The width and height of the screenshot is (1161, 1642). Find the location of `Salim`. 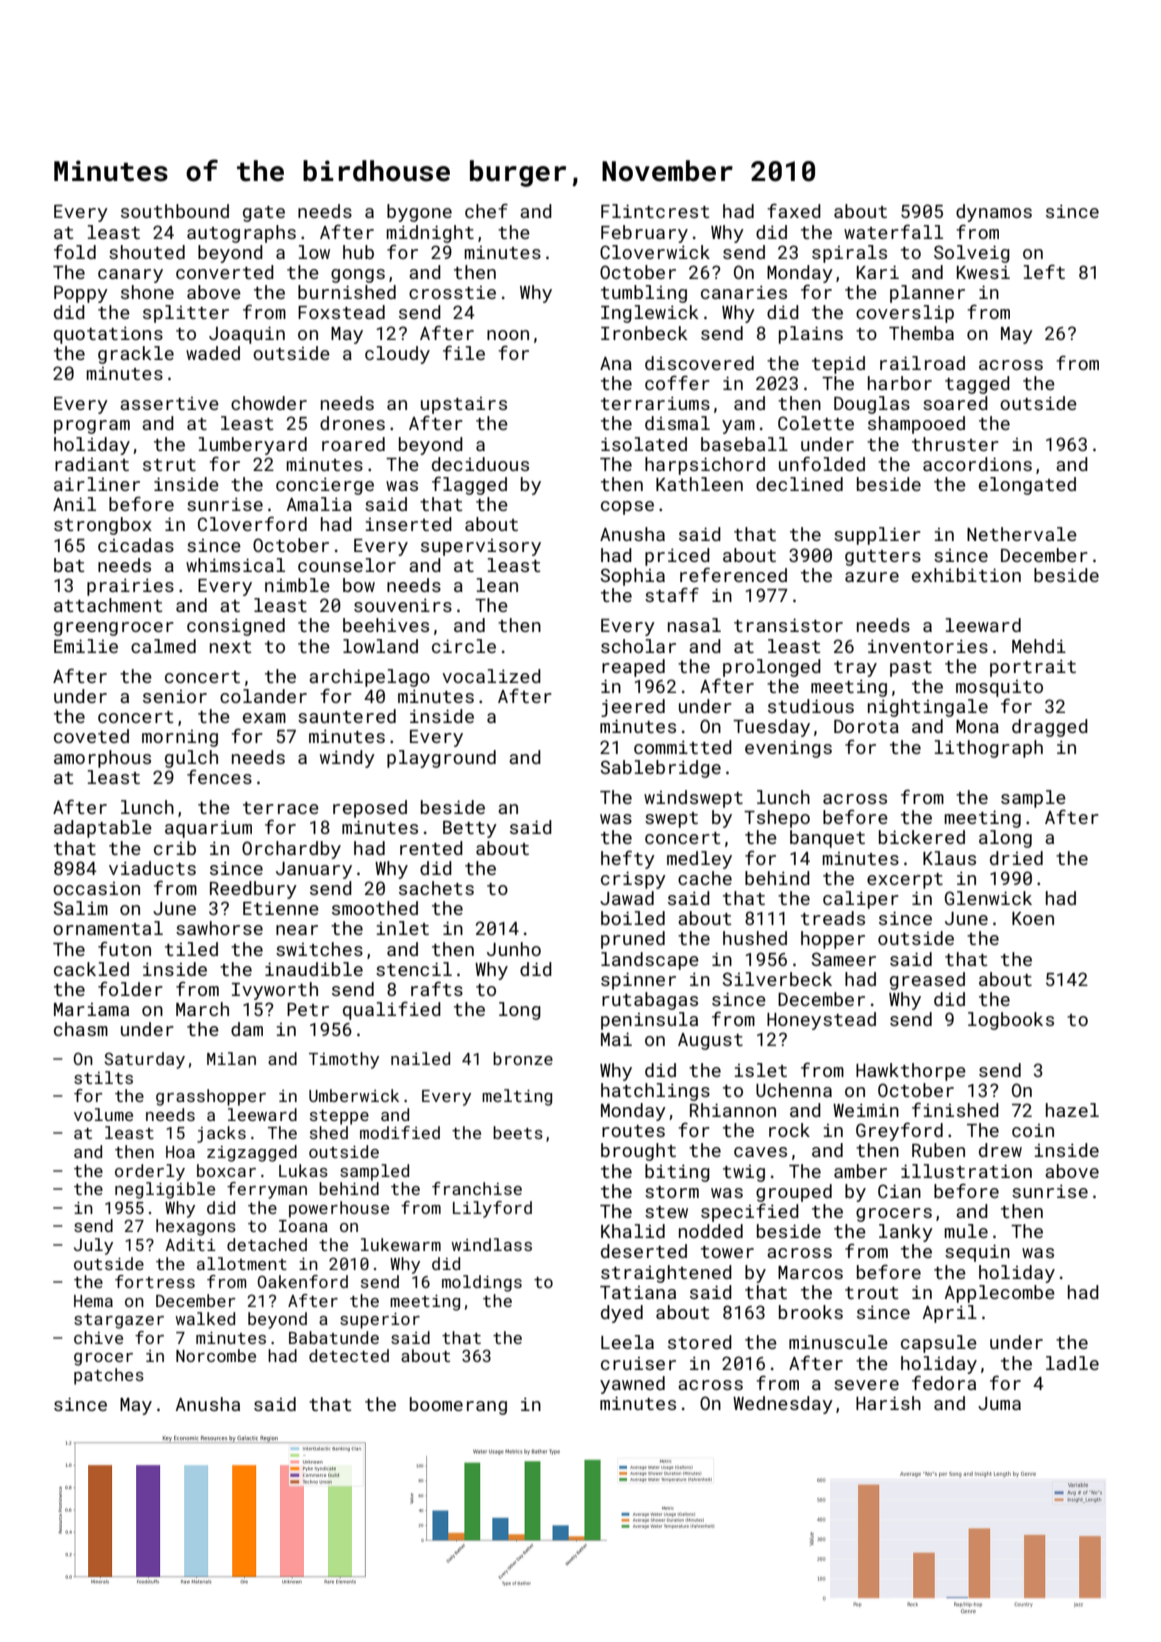

Salim is located at coordinates (81, 908).
